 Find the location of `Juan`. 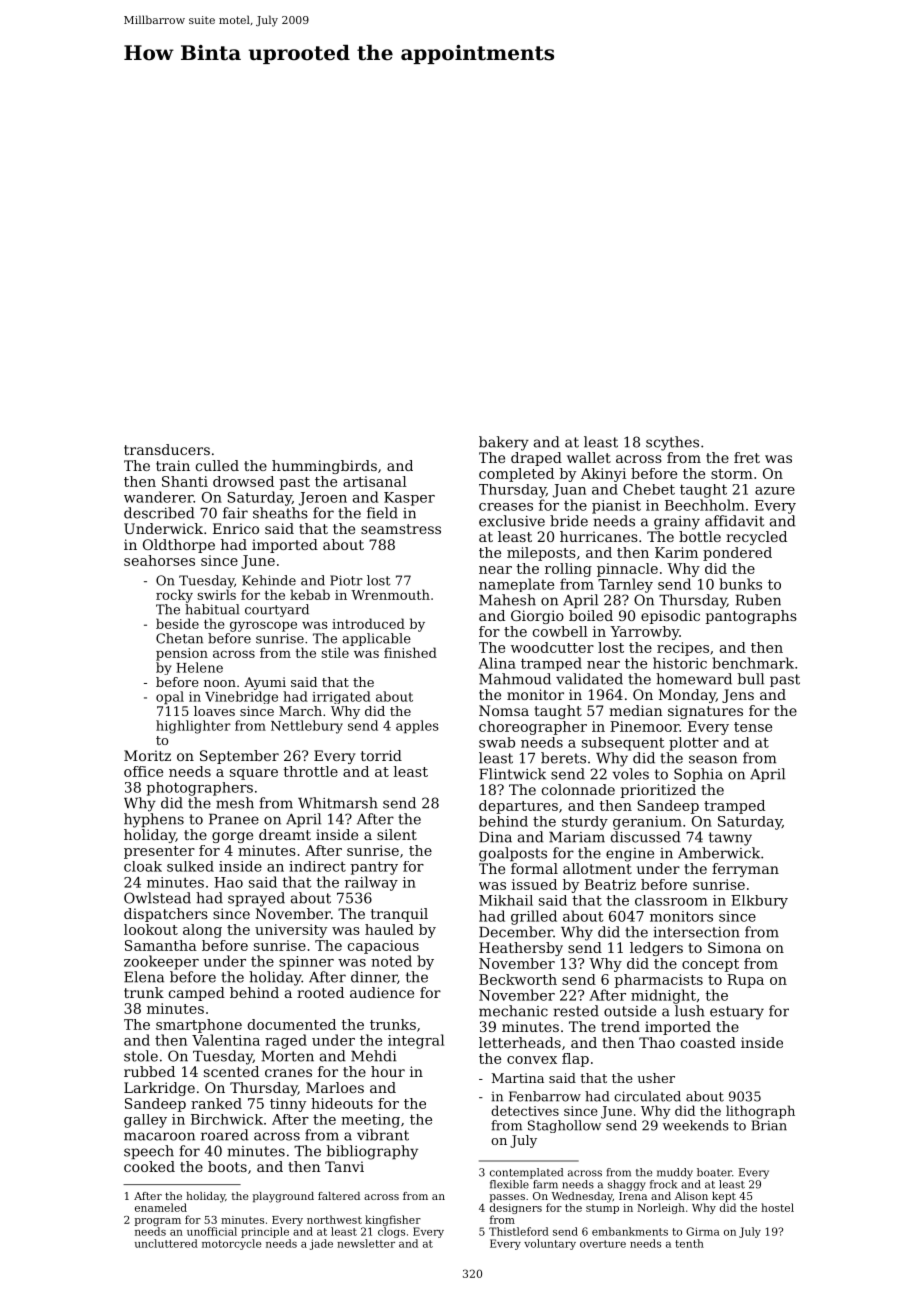

Juan is located at coordinates (569, 491).
